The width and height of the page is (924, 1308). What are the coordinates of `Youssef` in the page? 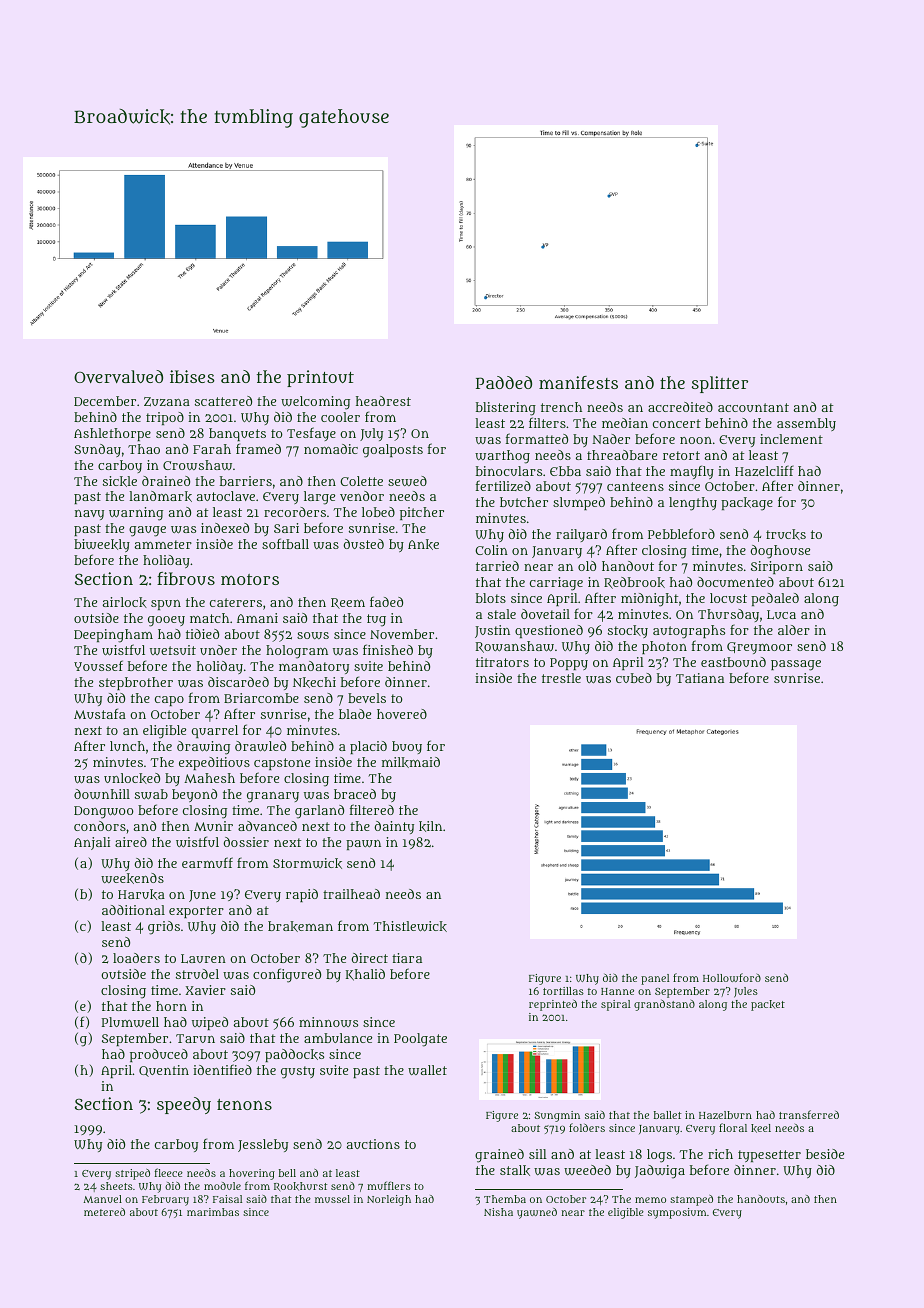 It's located at (98, 665).
